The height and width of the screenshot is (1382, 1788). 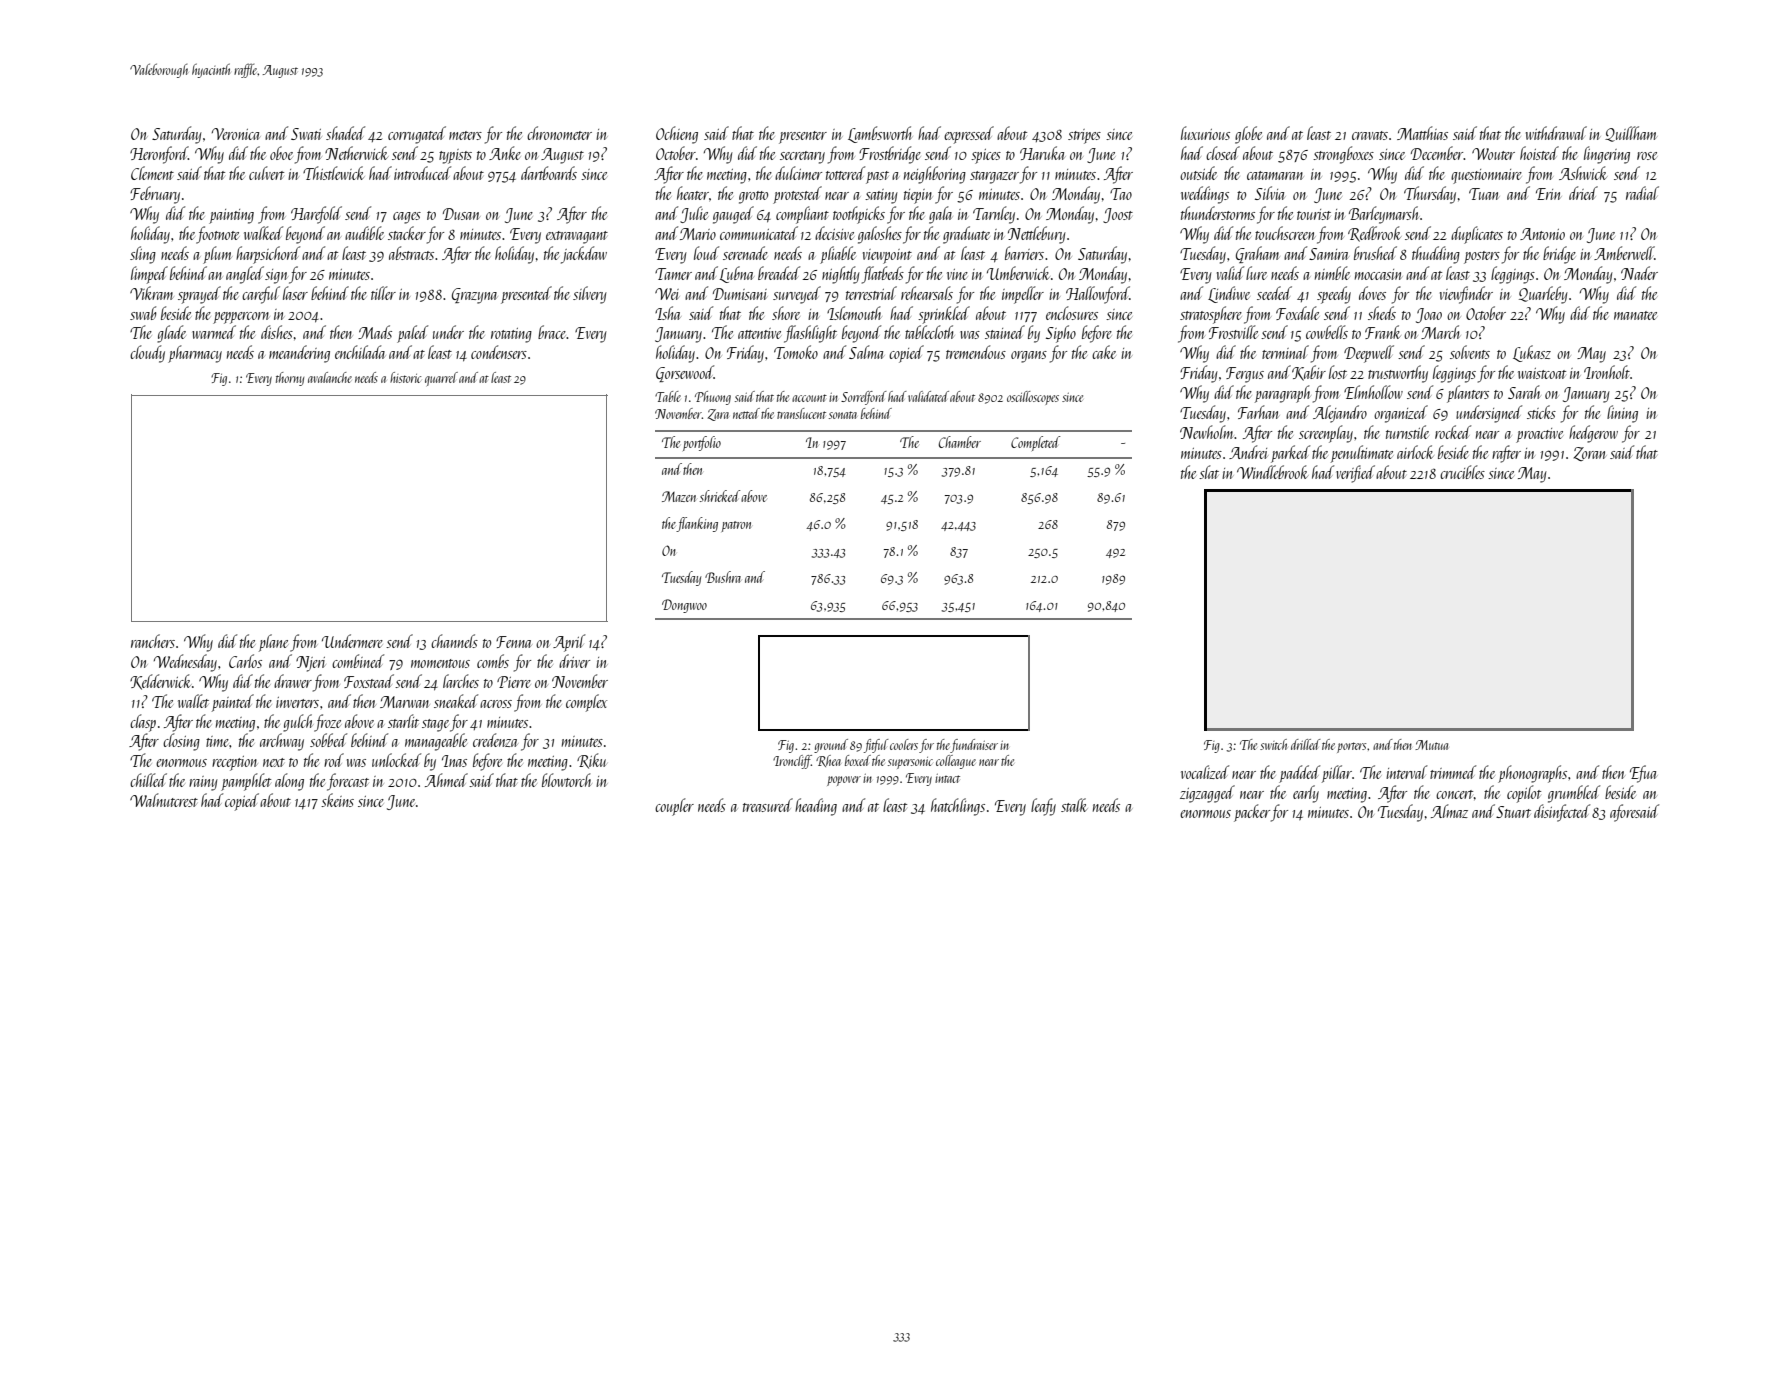 What do you see at coordinates (273, 643) in the screenshot?
I see `plane` at bounding box center [273, 643].
